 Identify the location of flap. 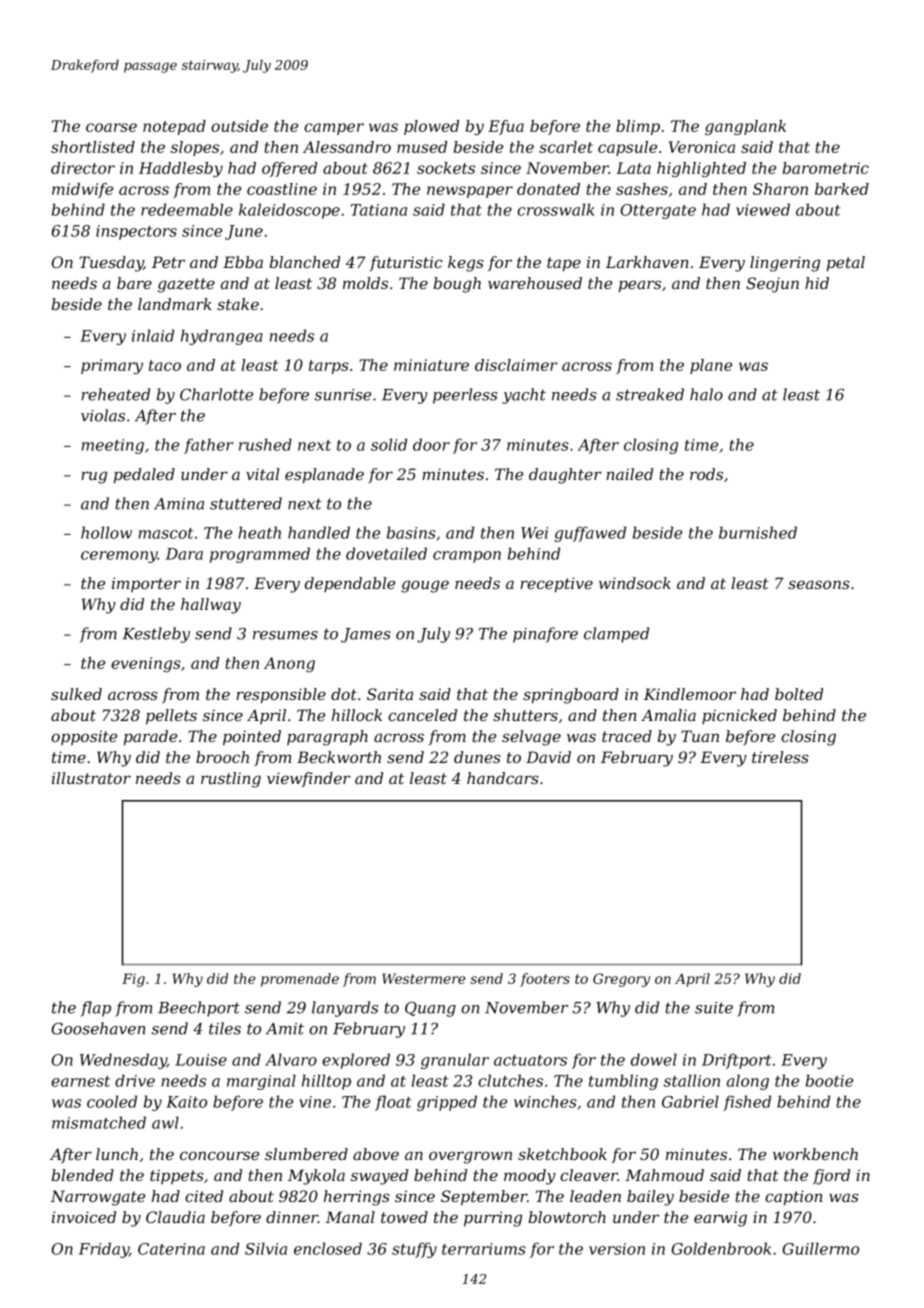
(96, 1009).
